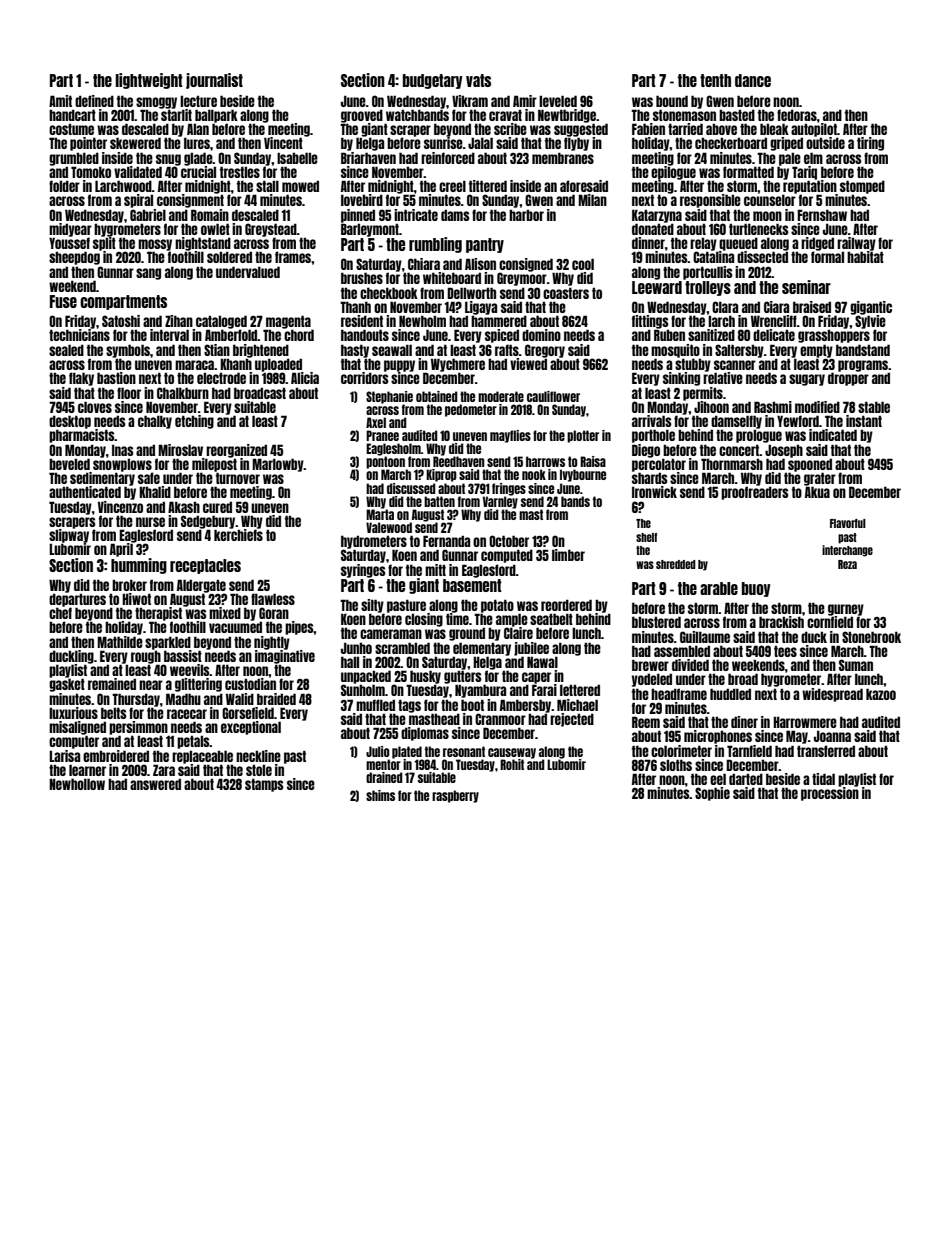 This image has width=952, height=1233. Describe the element at coordinates (581, 130) in the image. I see `suggested` at that location.
